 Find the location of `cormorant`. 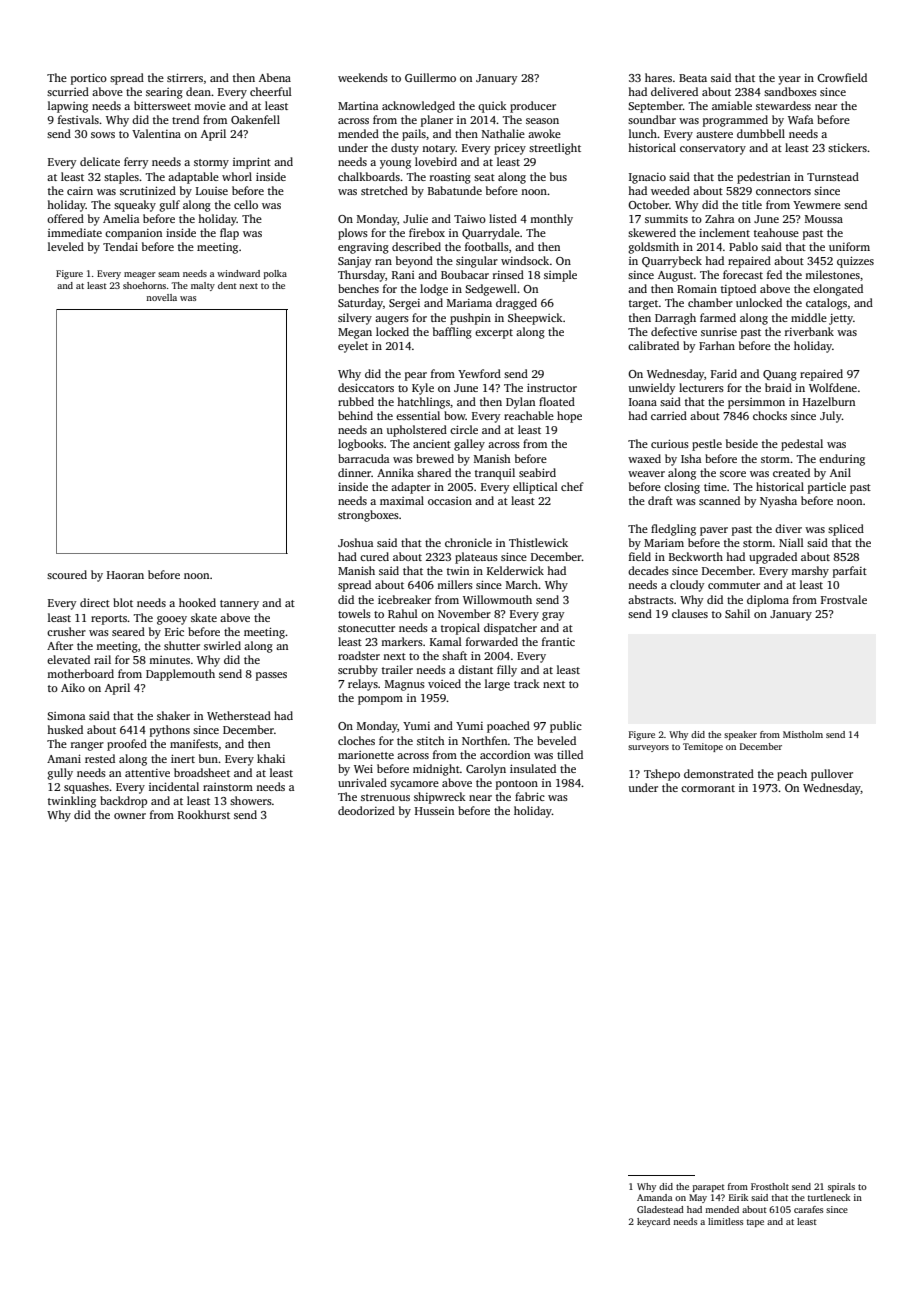

cormorant is located at coordinates (708, 788).
